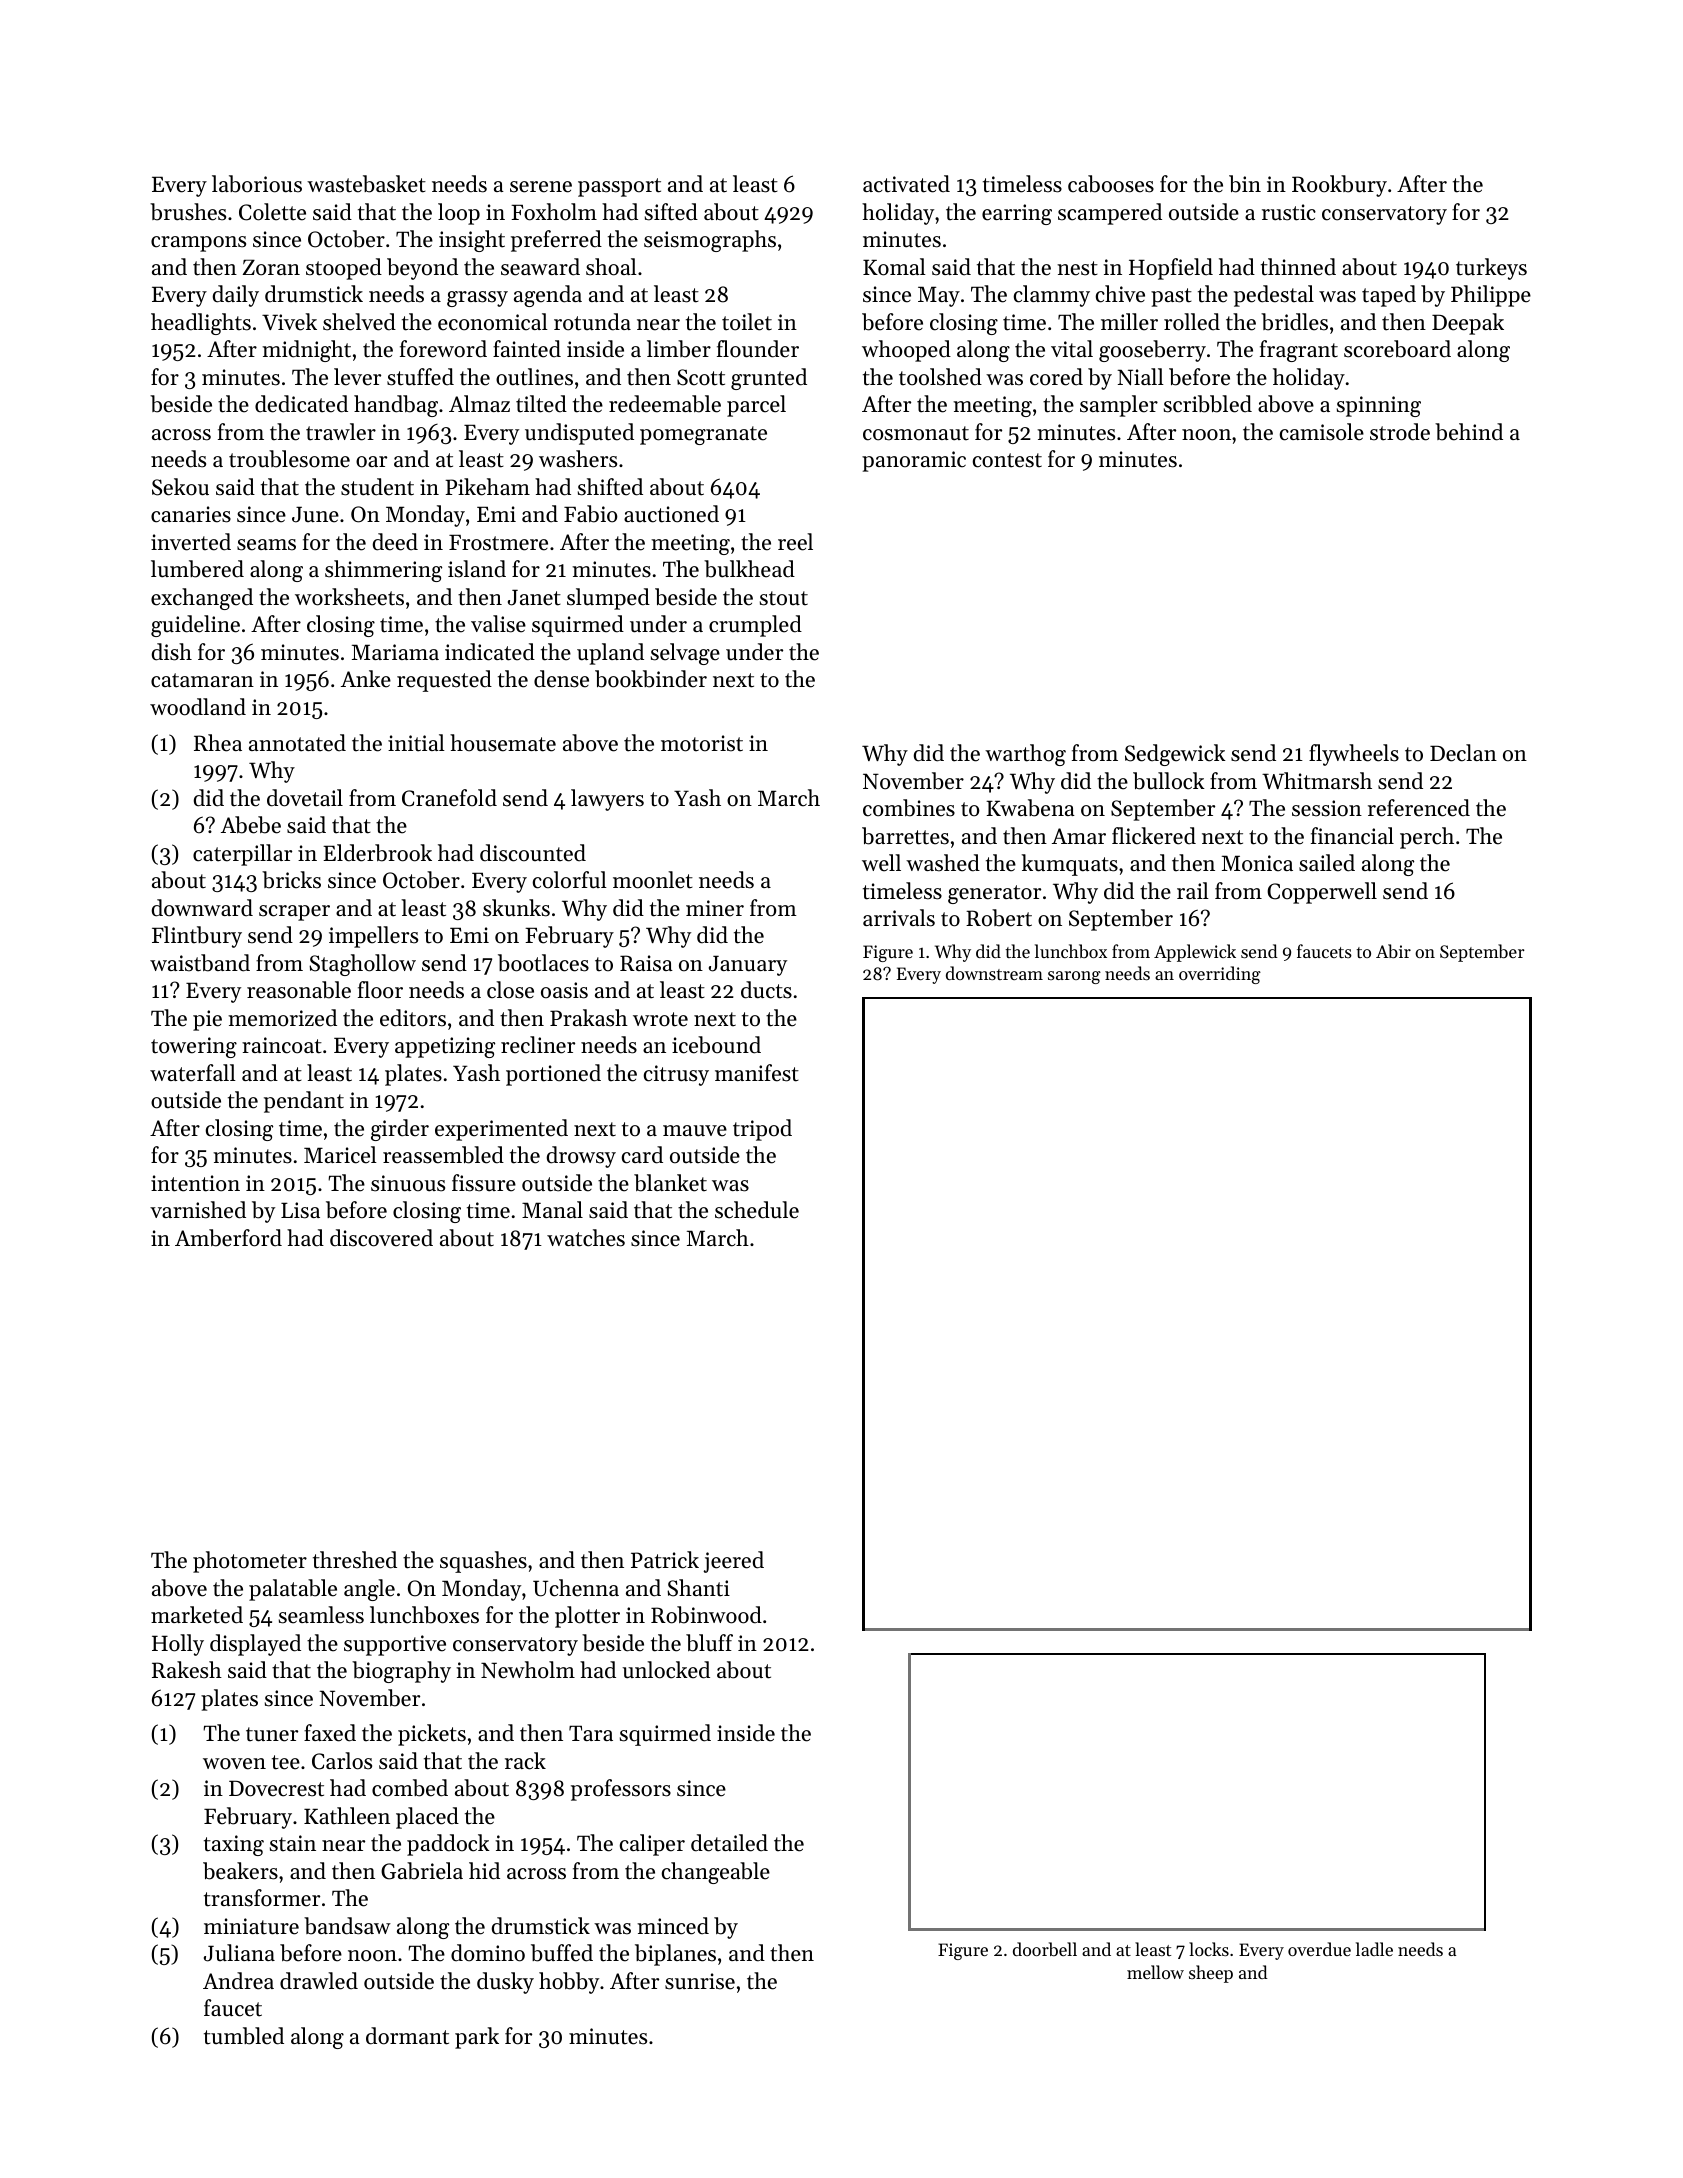  I want to click on overriding, so click(1220, 975).
